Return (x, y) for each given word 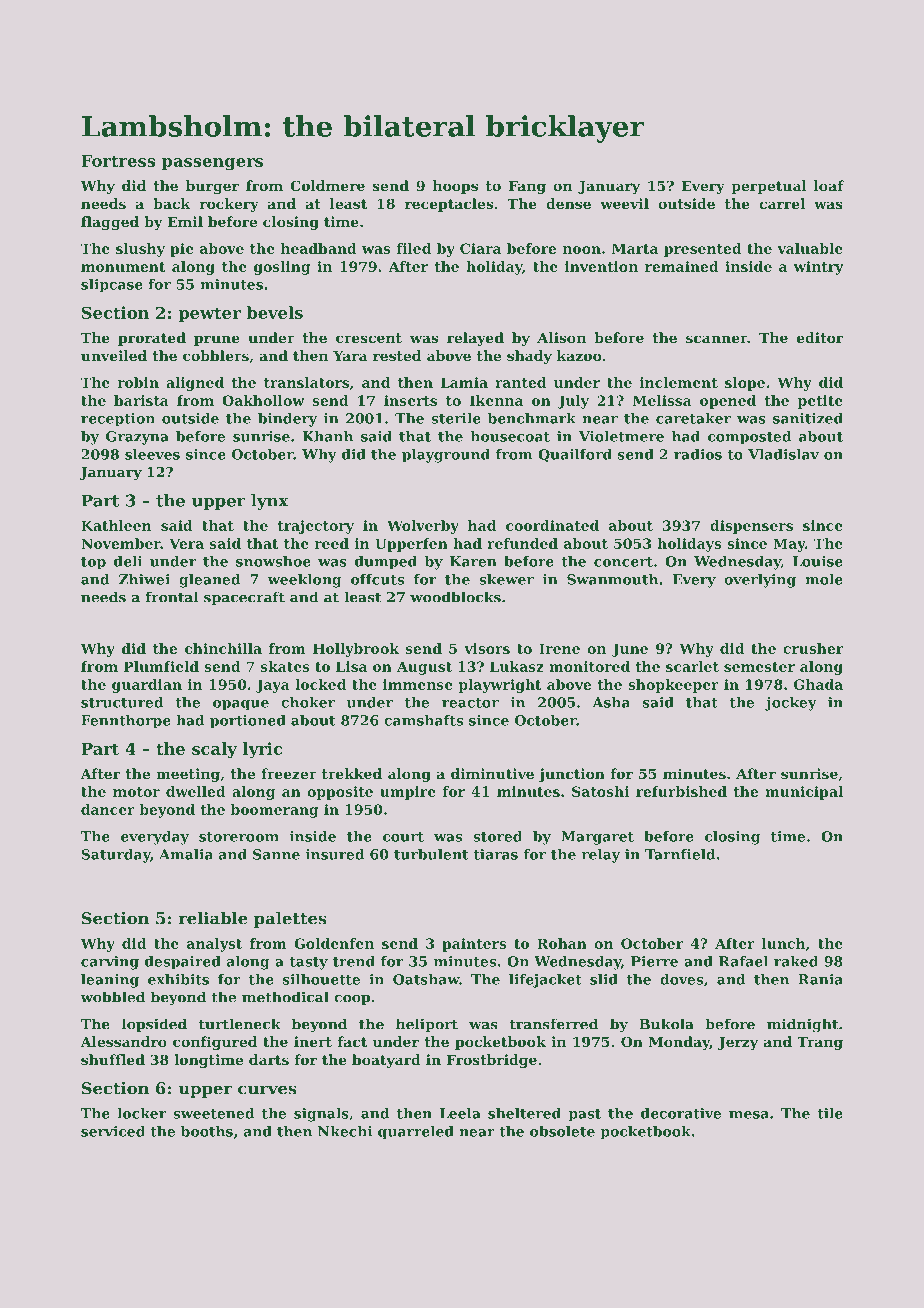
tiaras (496, 854)
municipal (804, 793)
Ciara (480, 248)
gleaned (209, 581)
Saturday (115, 856)
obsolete (562, 1131)
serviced (113, 1131)
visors (487, 648)
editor (820, 337)
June (630, 650)
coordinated (552, 525)
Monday (679, 1043)
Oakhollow (263, 400)
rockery (229, 205)
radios (698, 454)
